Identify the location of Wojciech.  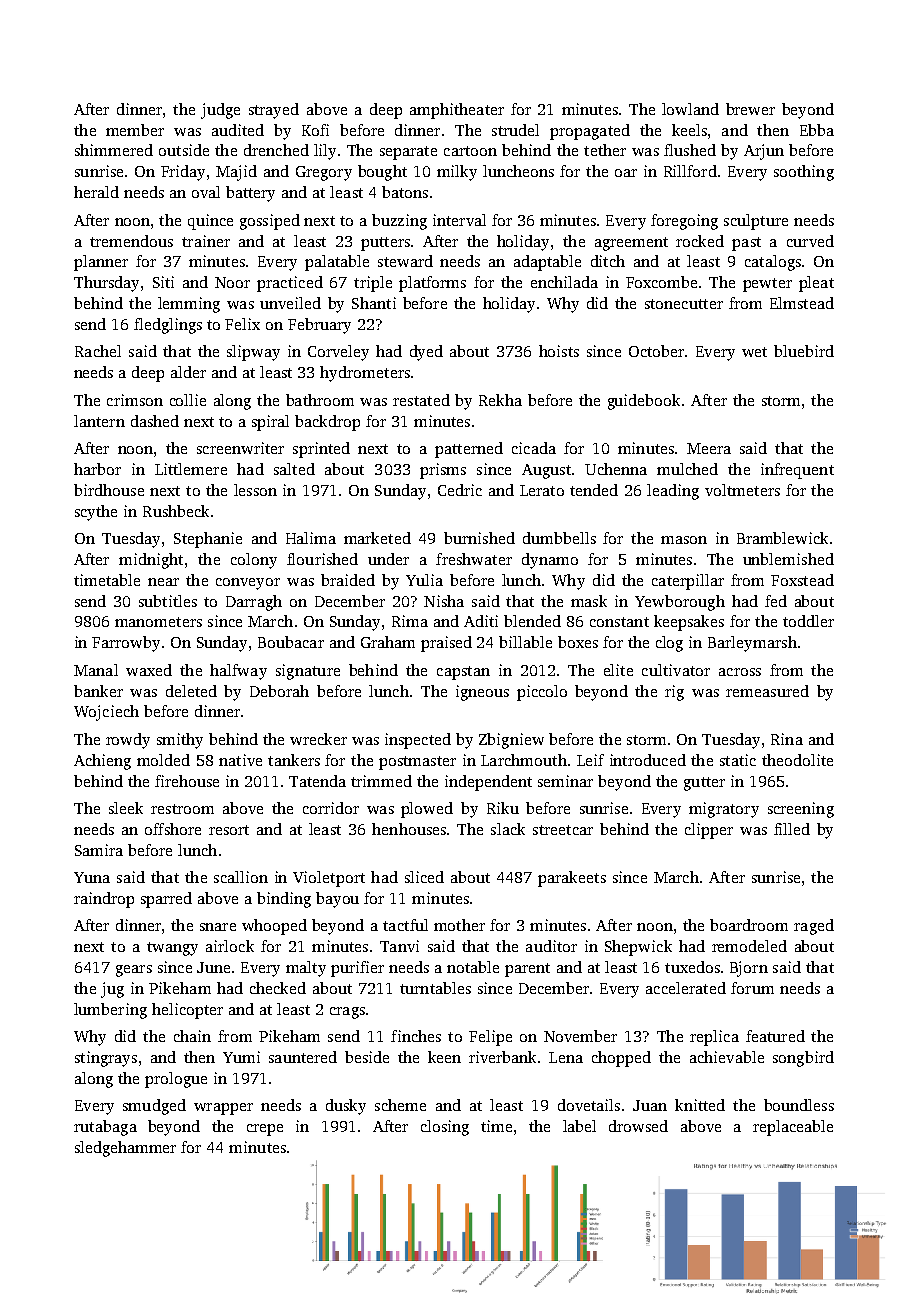
(106, 713).
